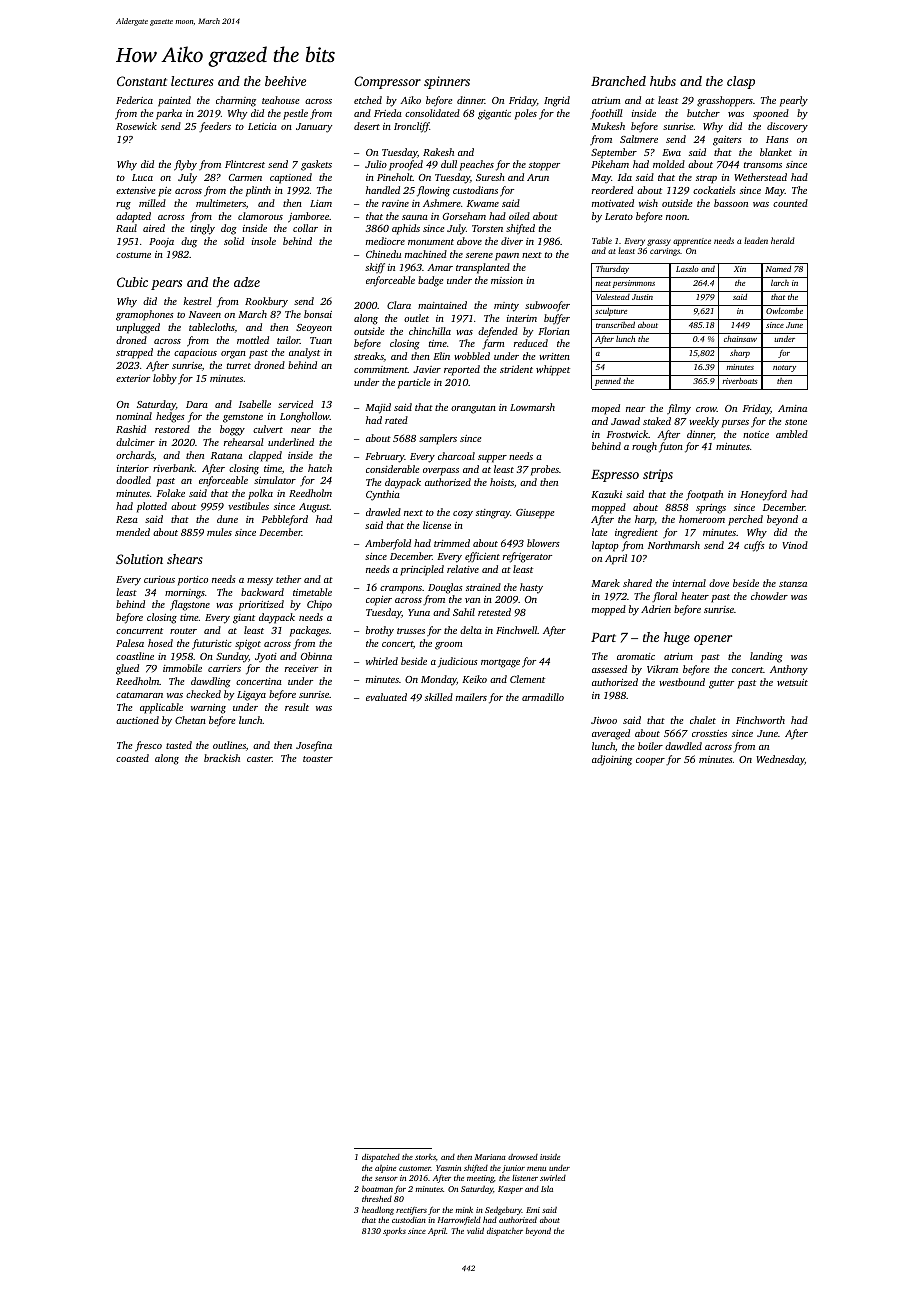  I want to click on Compressor, so click(387, 82).
